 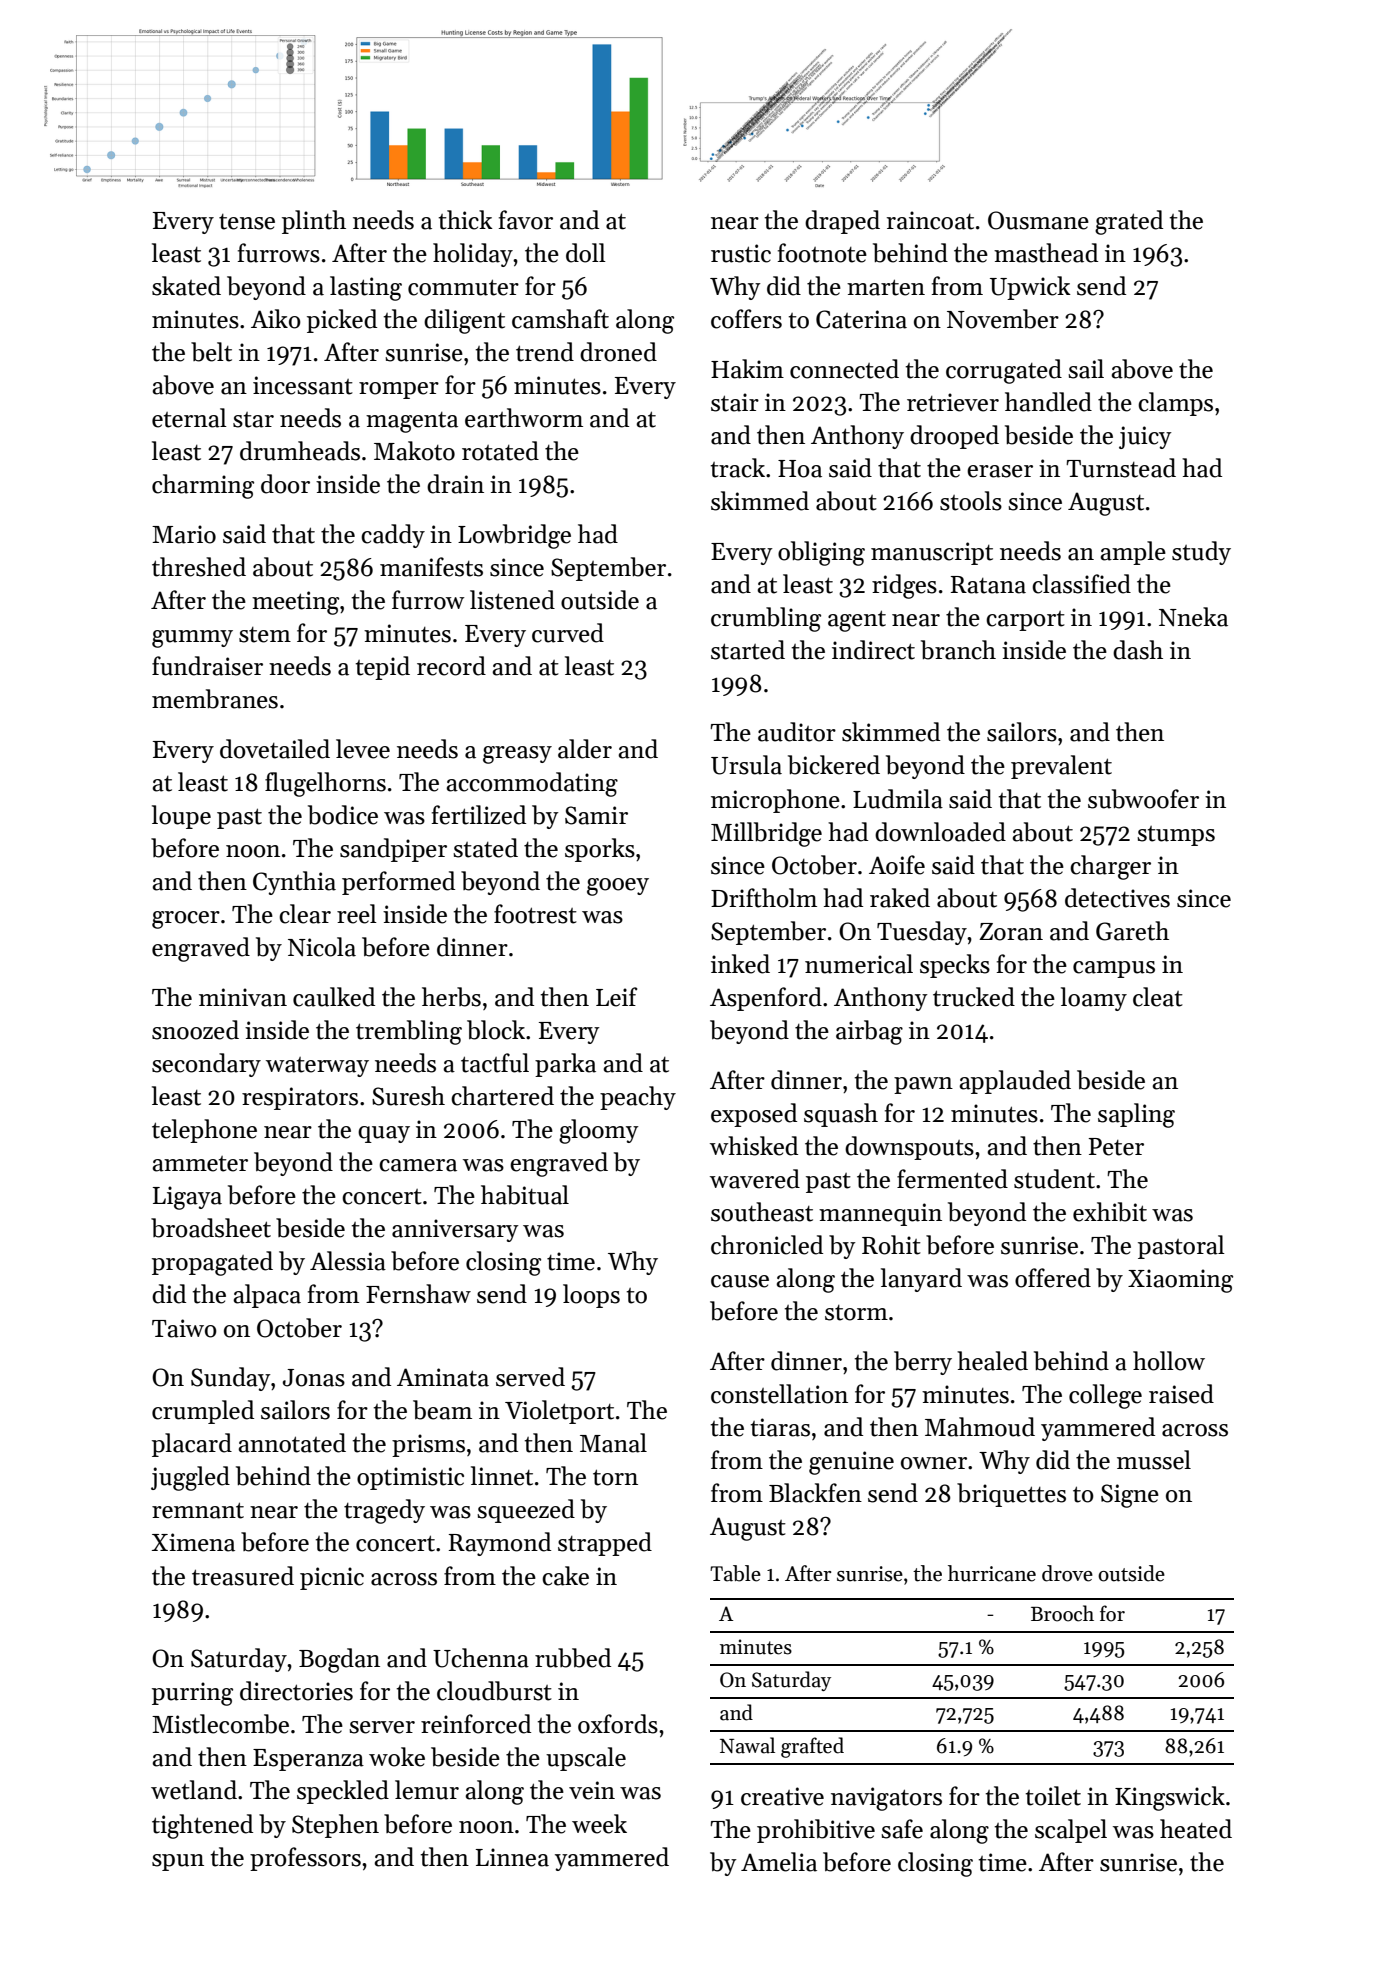 I want to click on grated, so click(x=1129, y=222).
